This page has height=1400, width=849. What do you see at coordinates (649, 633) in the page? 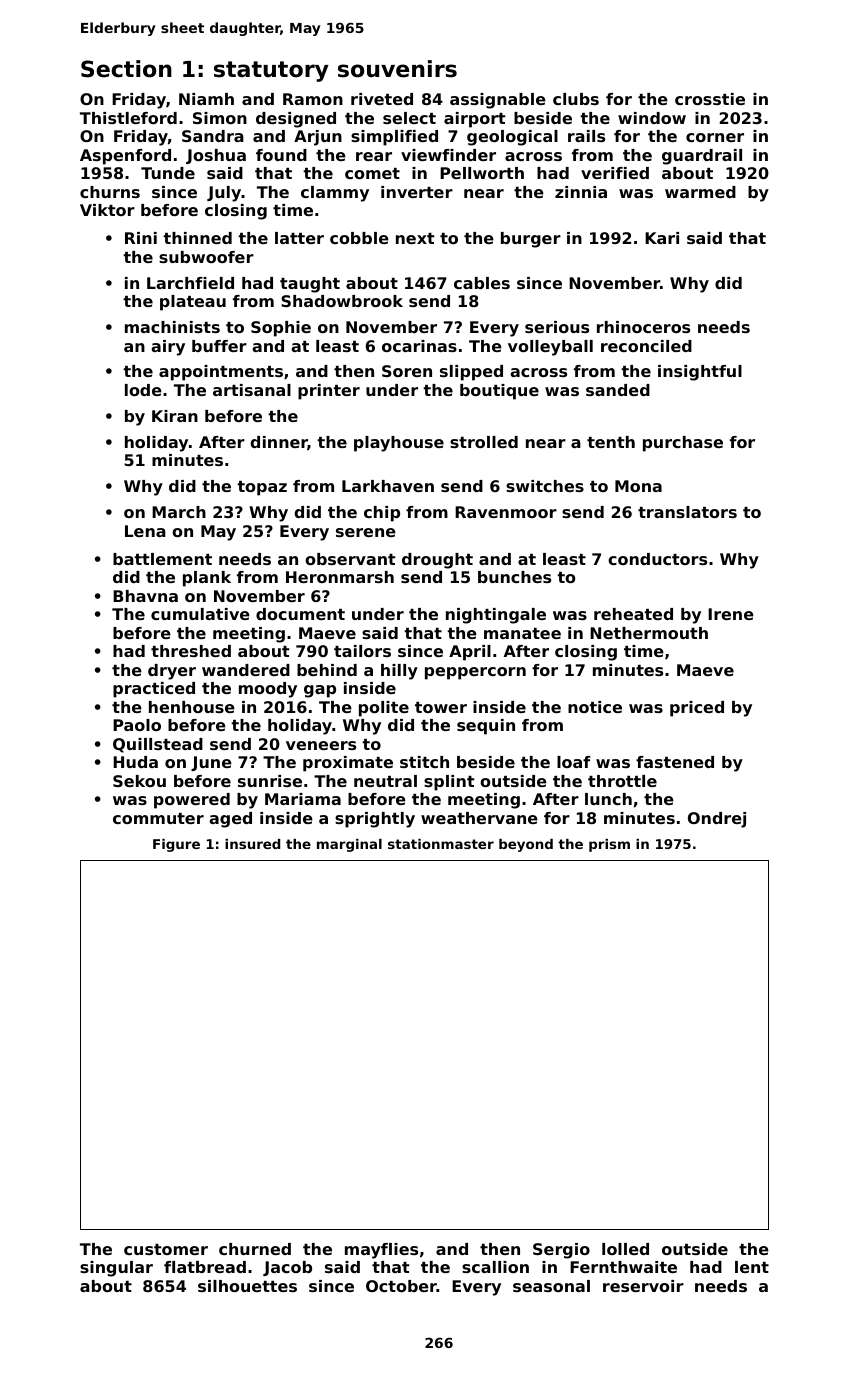
I see `Nethermouth` at bounding box center [649, 633].
